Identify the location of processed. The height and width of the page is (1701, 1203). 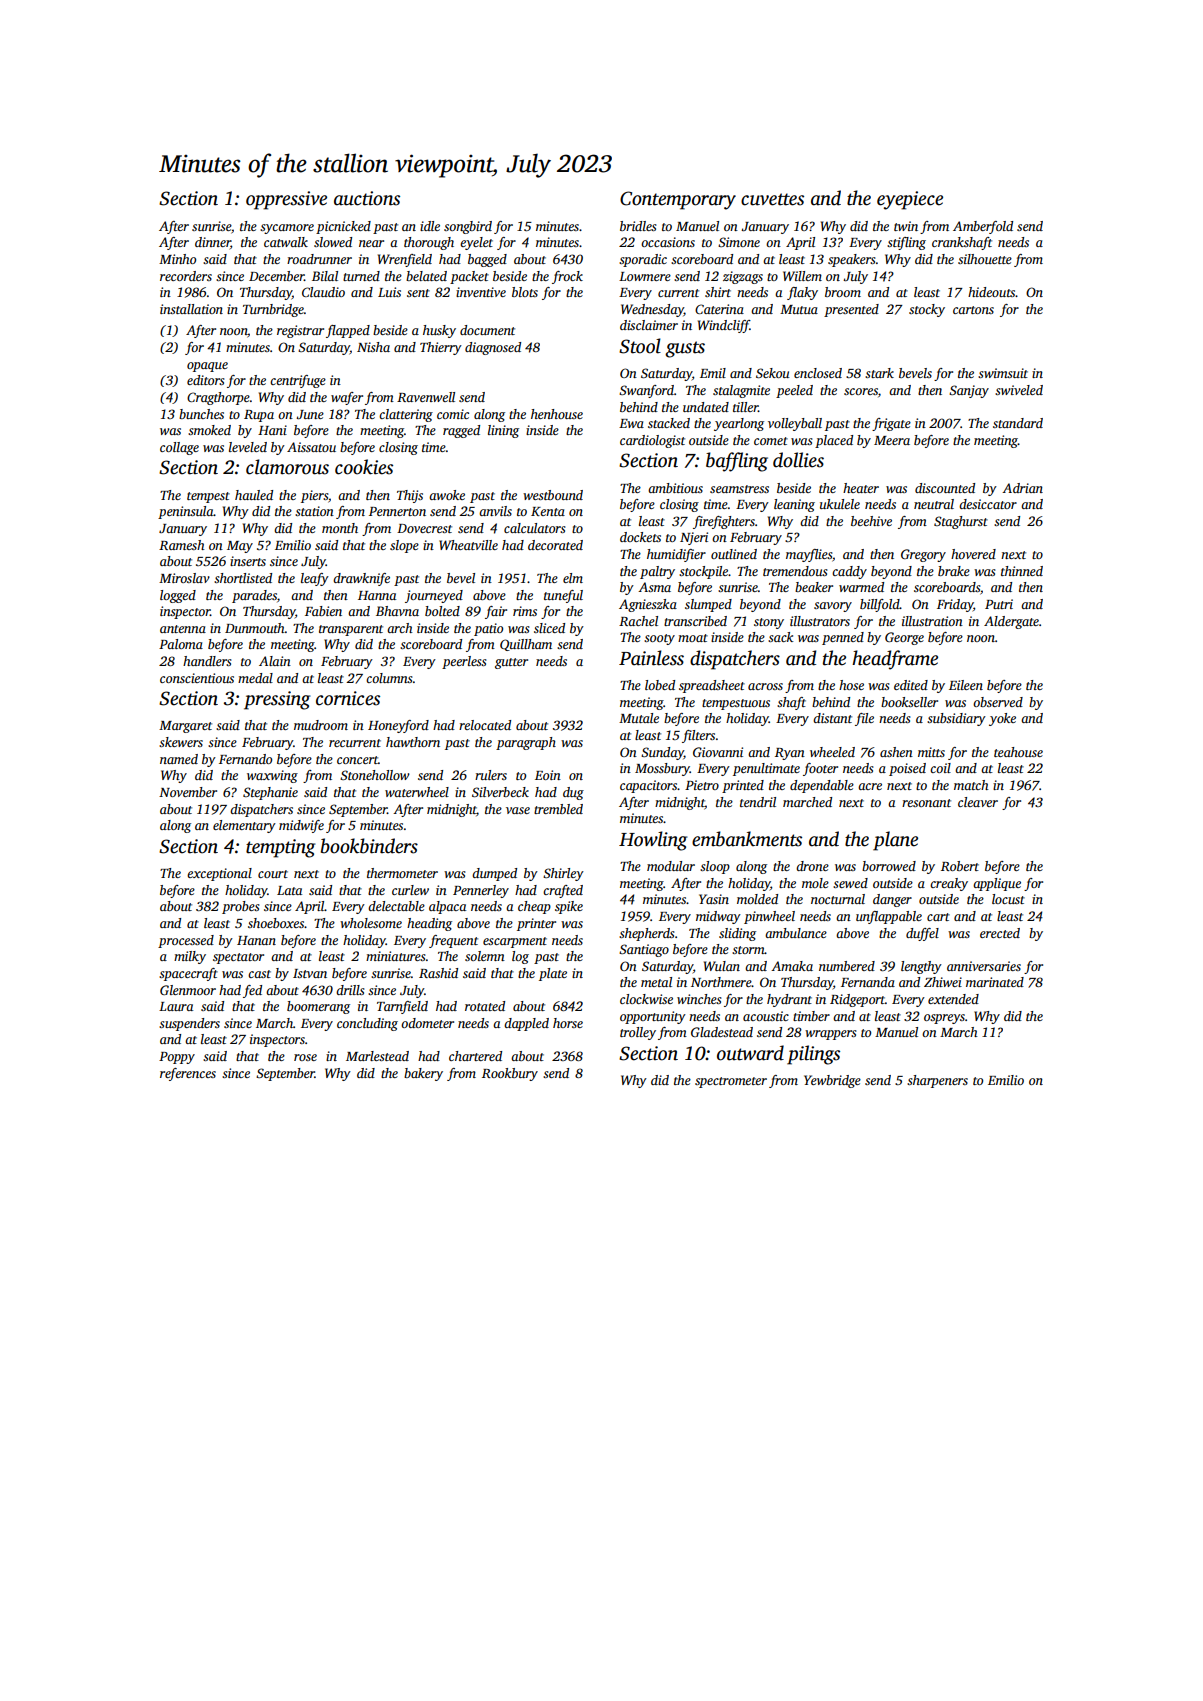
(186, 941).
